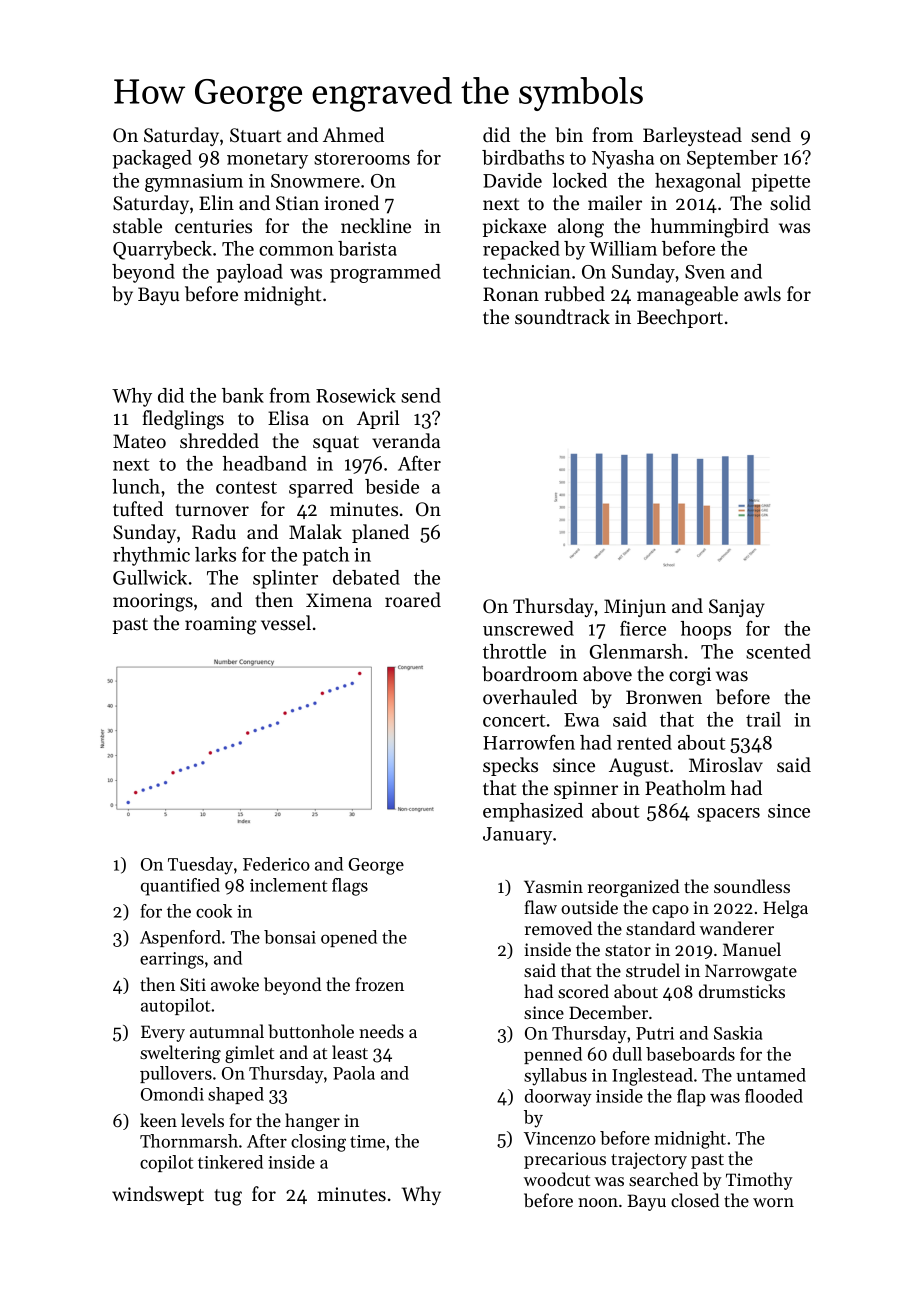  What do you see at coordinates (221, 625) in the page?
I see `roaming` at bounding box center [221, 625].
